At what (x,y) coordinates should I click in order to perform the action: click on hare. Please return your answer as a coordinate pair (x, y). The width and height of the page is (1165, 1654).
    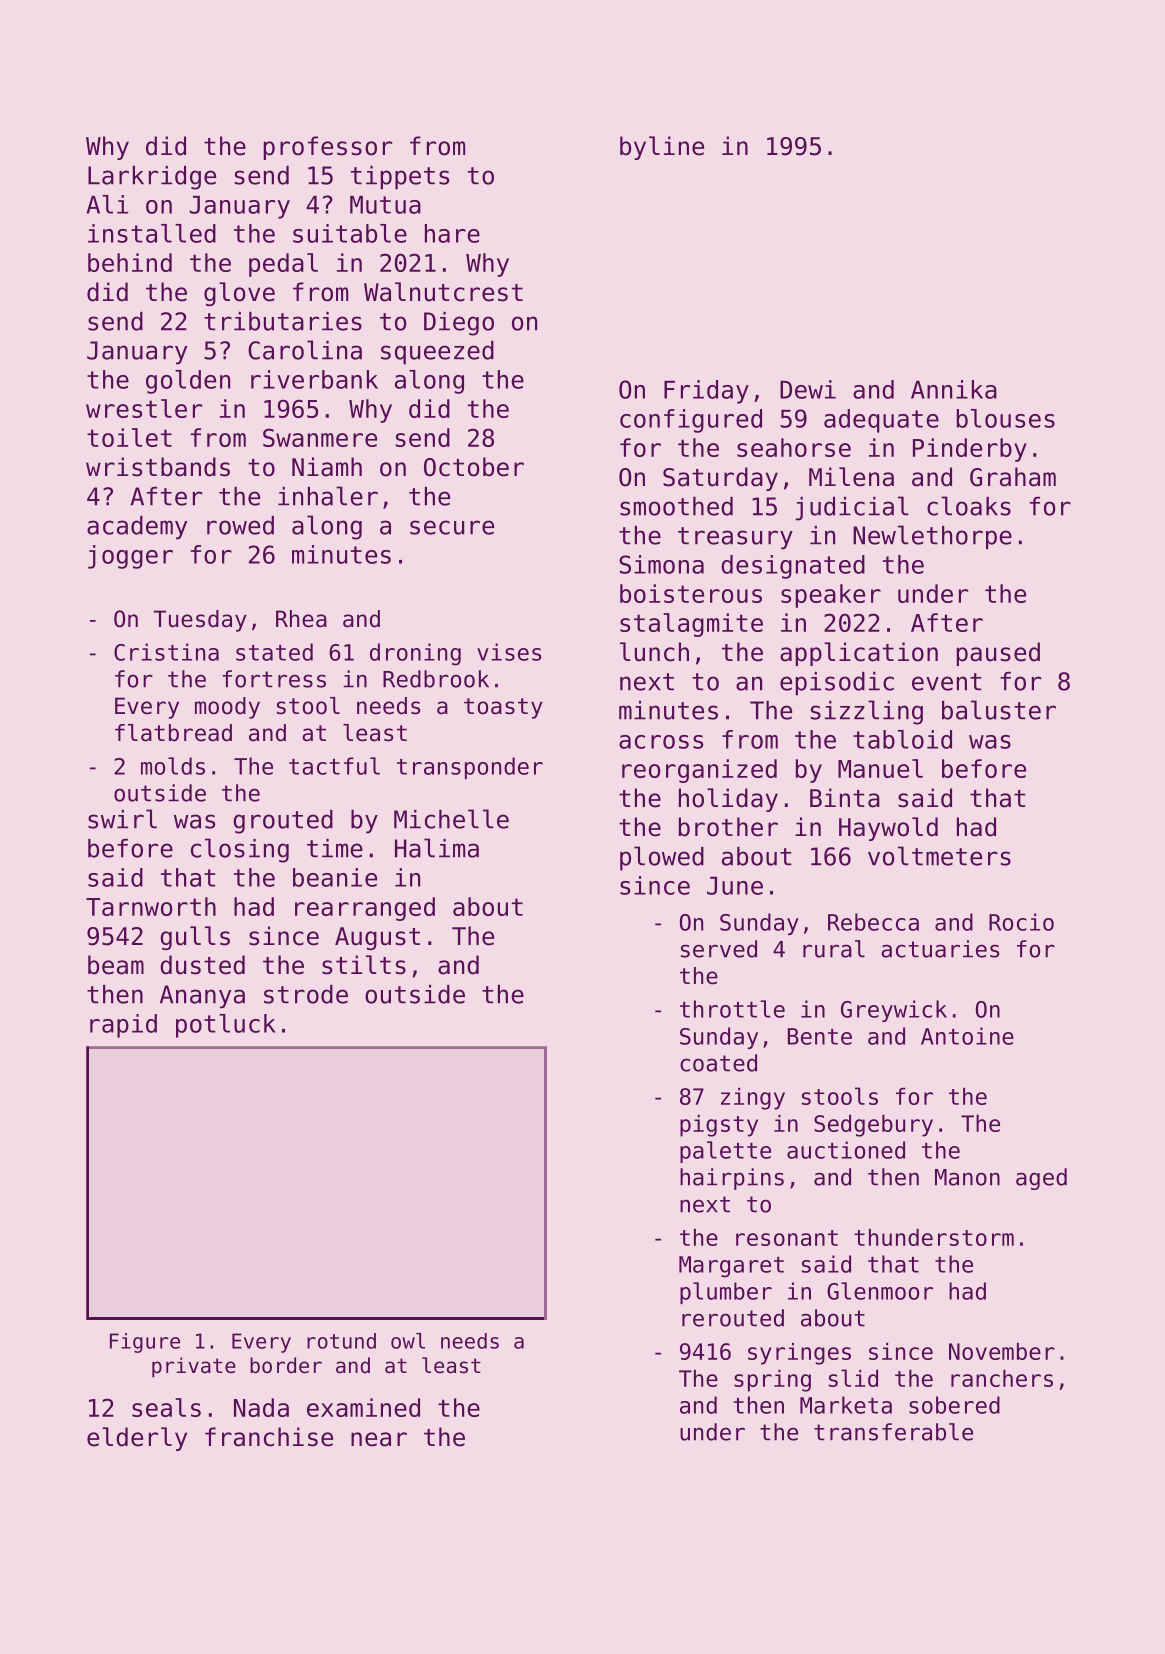
    Looking at the image, I should click on (452, 233).
